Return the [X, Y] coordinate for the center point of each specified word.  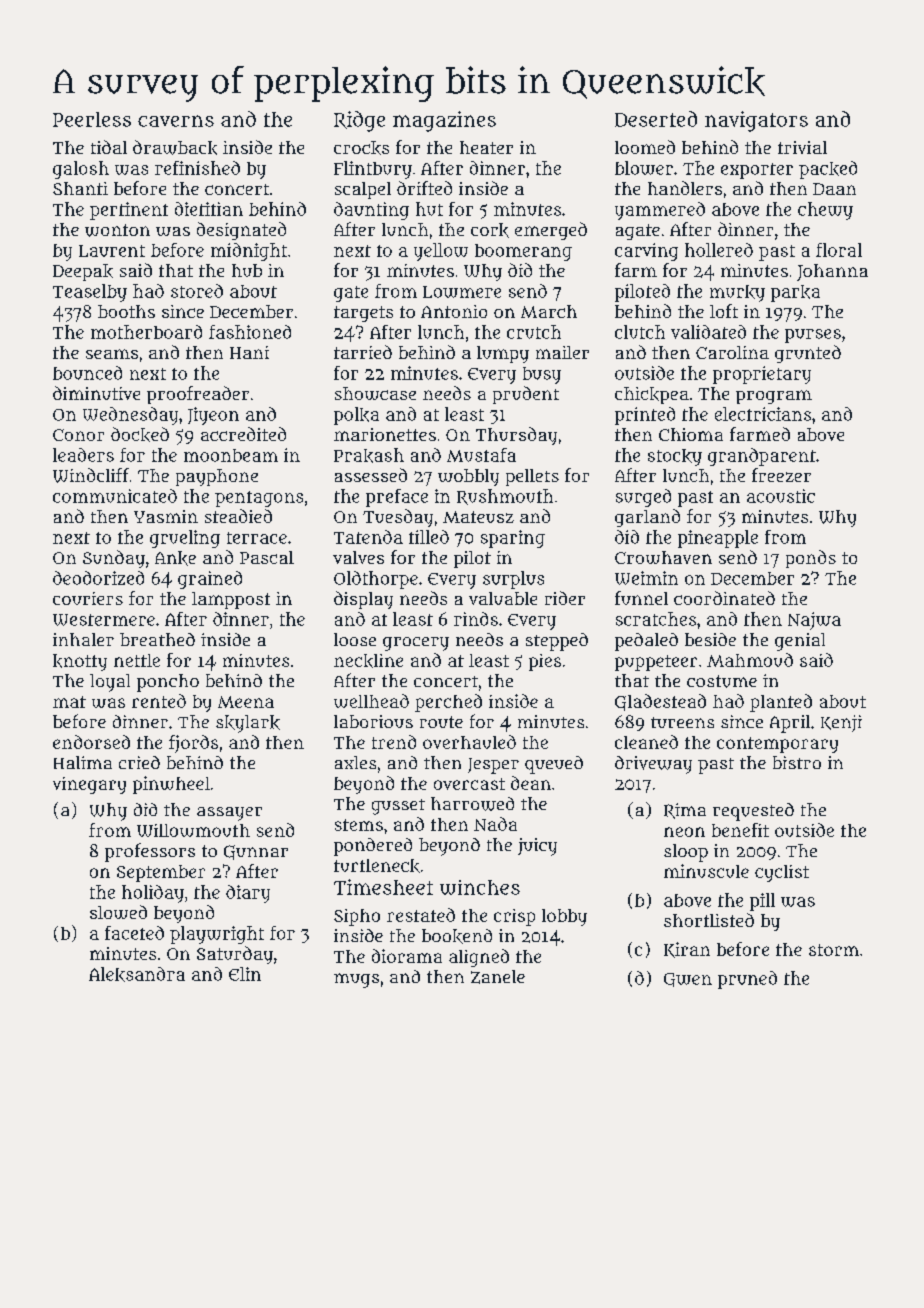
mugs [356, 980]
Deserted [656, 119]
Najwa [814, 621]
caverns [176, 121]
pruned [747, 980]
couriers [88, 598]
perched [448, 703]
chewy [825, 211]
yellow [441, 252]
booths [126, 311]
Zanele [498, 977]
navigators [756, 121]
